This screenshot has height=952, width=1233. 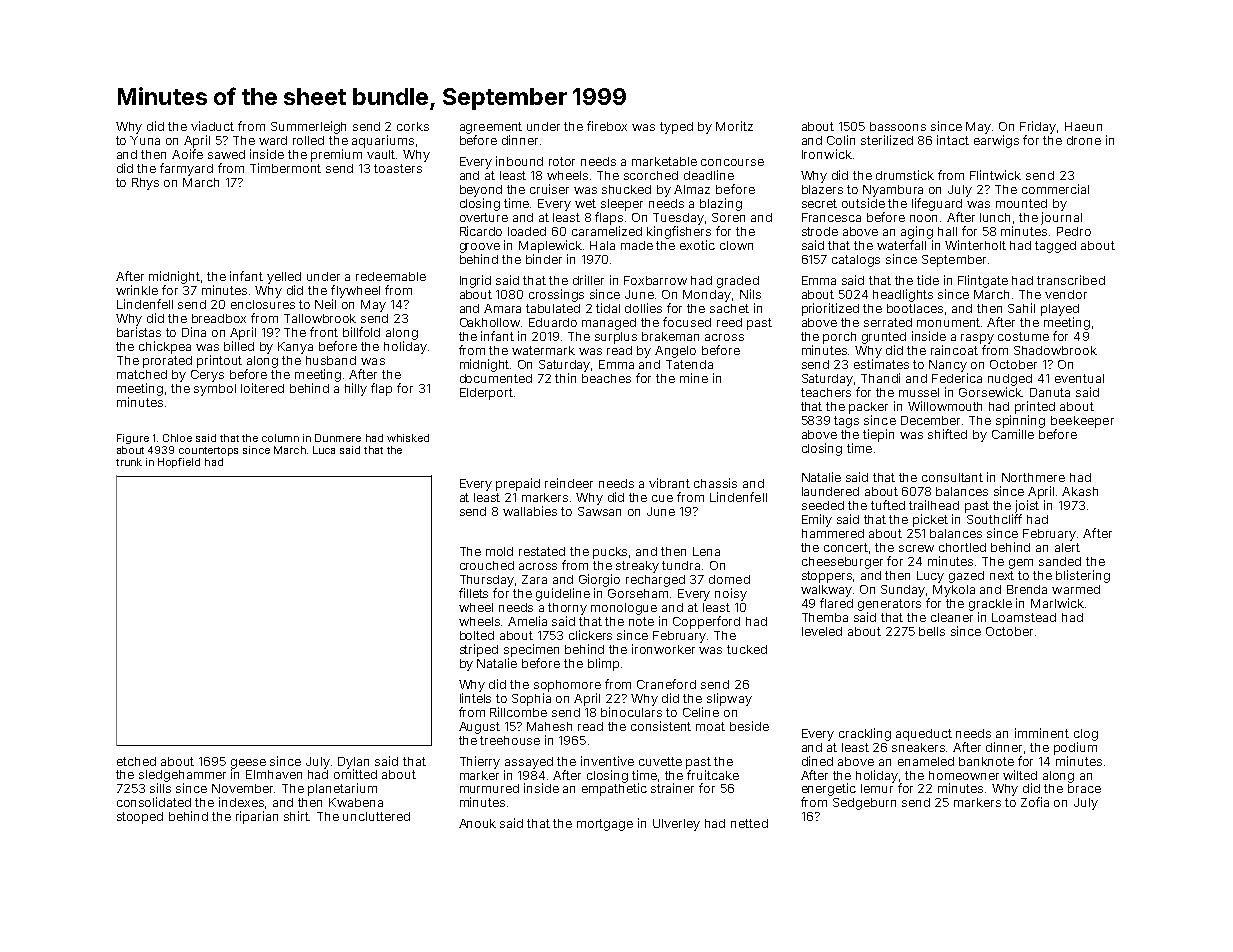 I want to click on commercial, so click(x=1055, y=189).
